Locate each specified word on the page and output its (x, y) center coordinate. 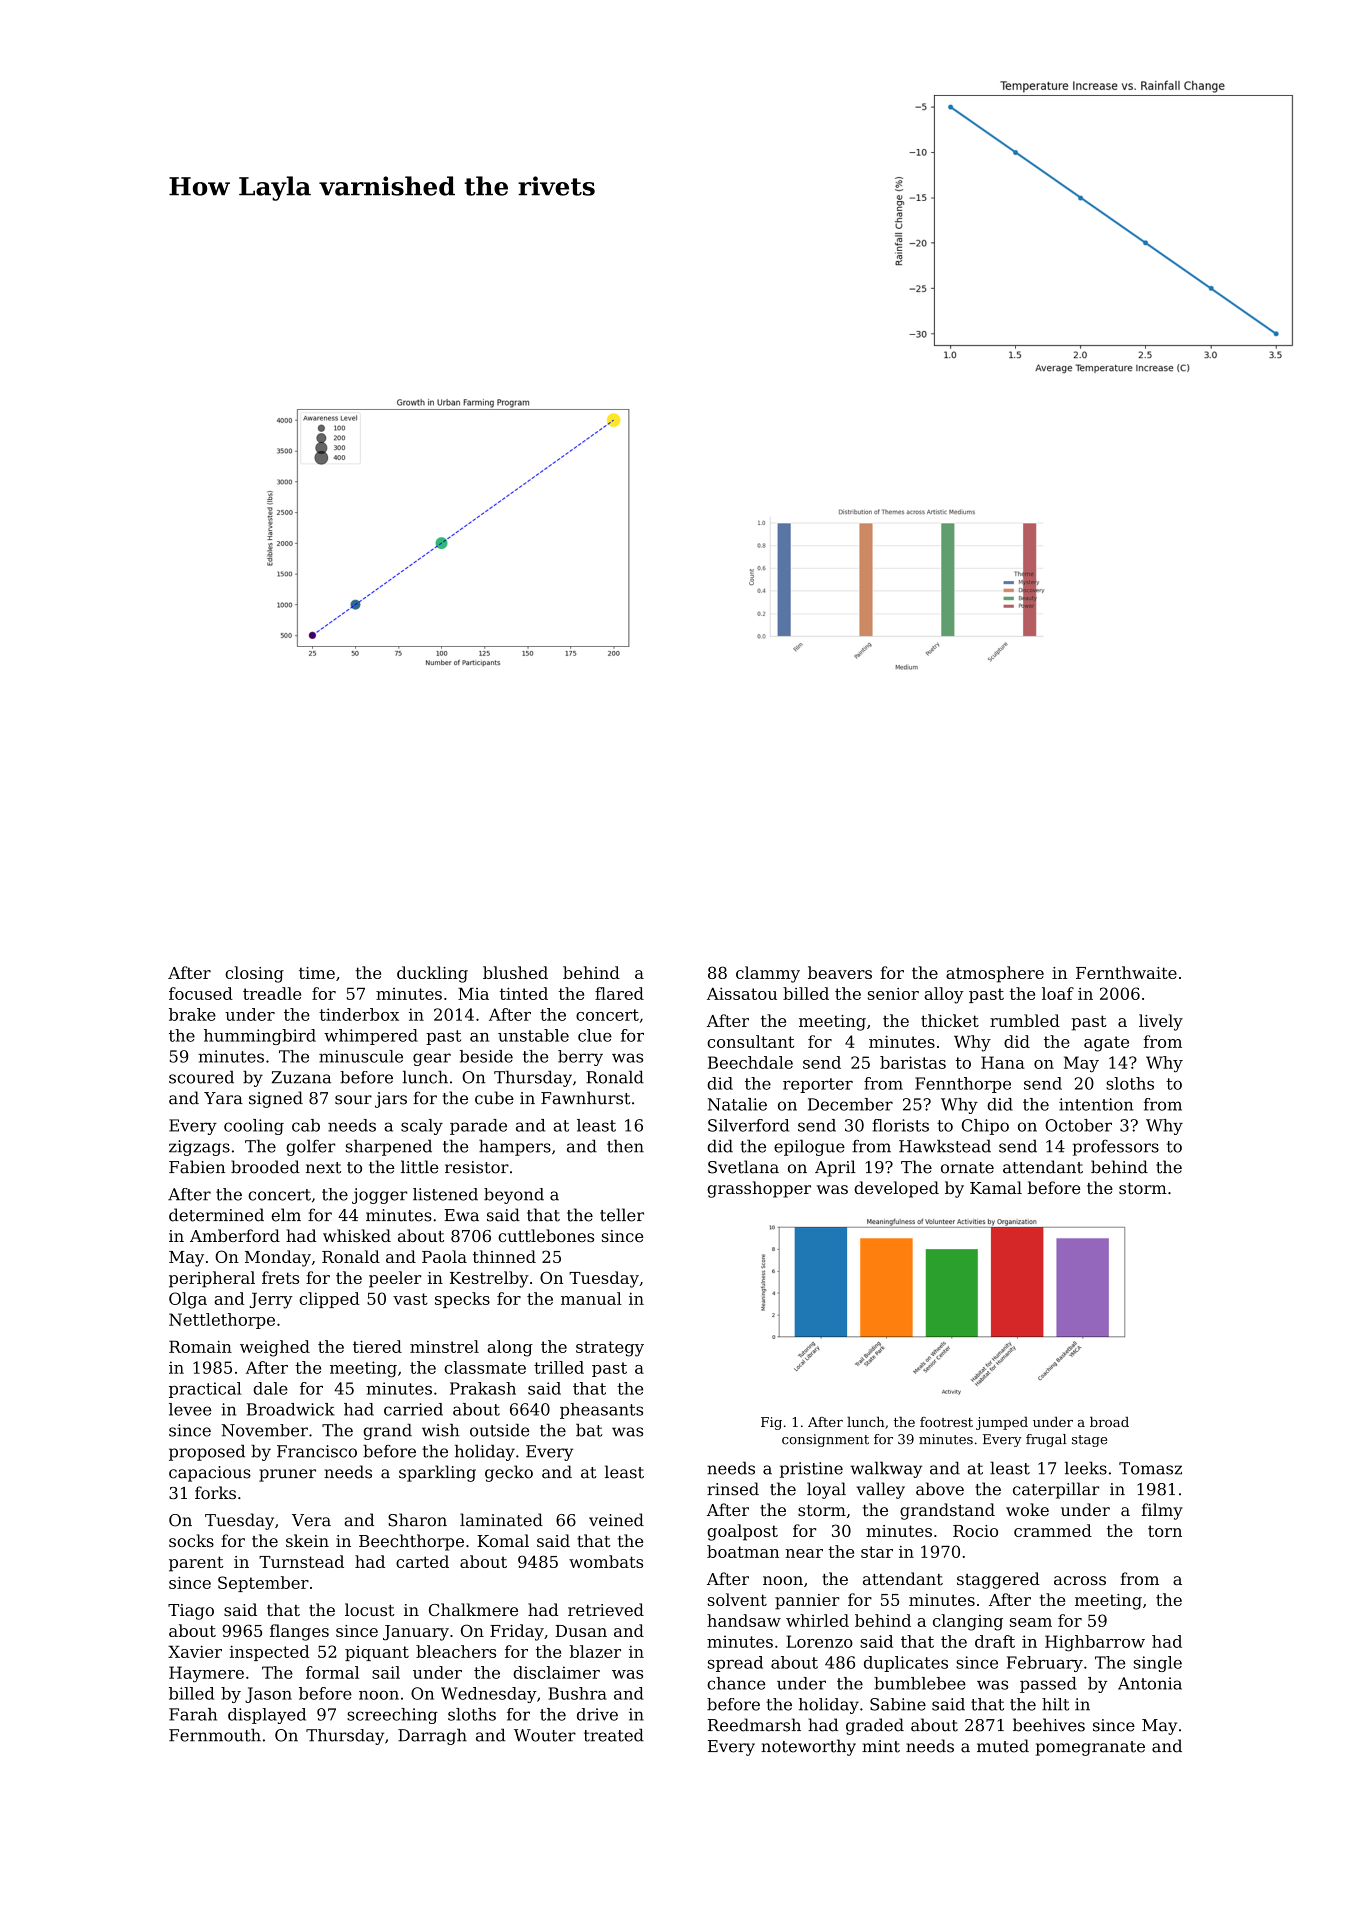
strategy (610, 1349)
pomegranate (1090, 1748)
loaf (1058, 993)
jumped (1002, 1423)
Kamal (996, 1187)
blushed (515, 972)
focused (201, 993)
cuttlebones (546, 1235)
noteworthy (808, 1747)
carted (422, 1561)
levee (190, 1409)
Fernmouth (215, 1735)
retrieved (606, 1609)
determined (216, 1215)
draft (995, 1641)
